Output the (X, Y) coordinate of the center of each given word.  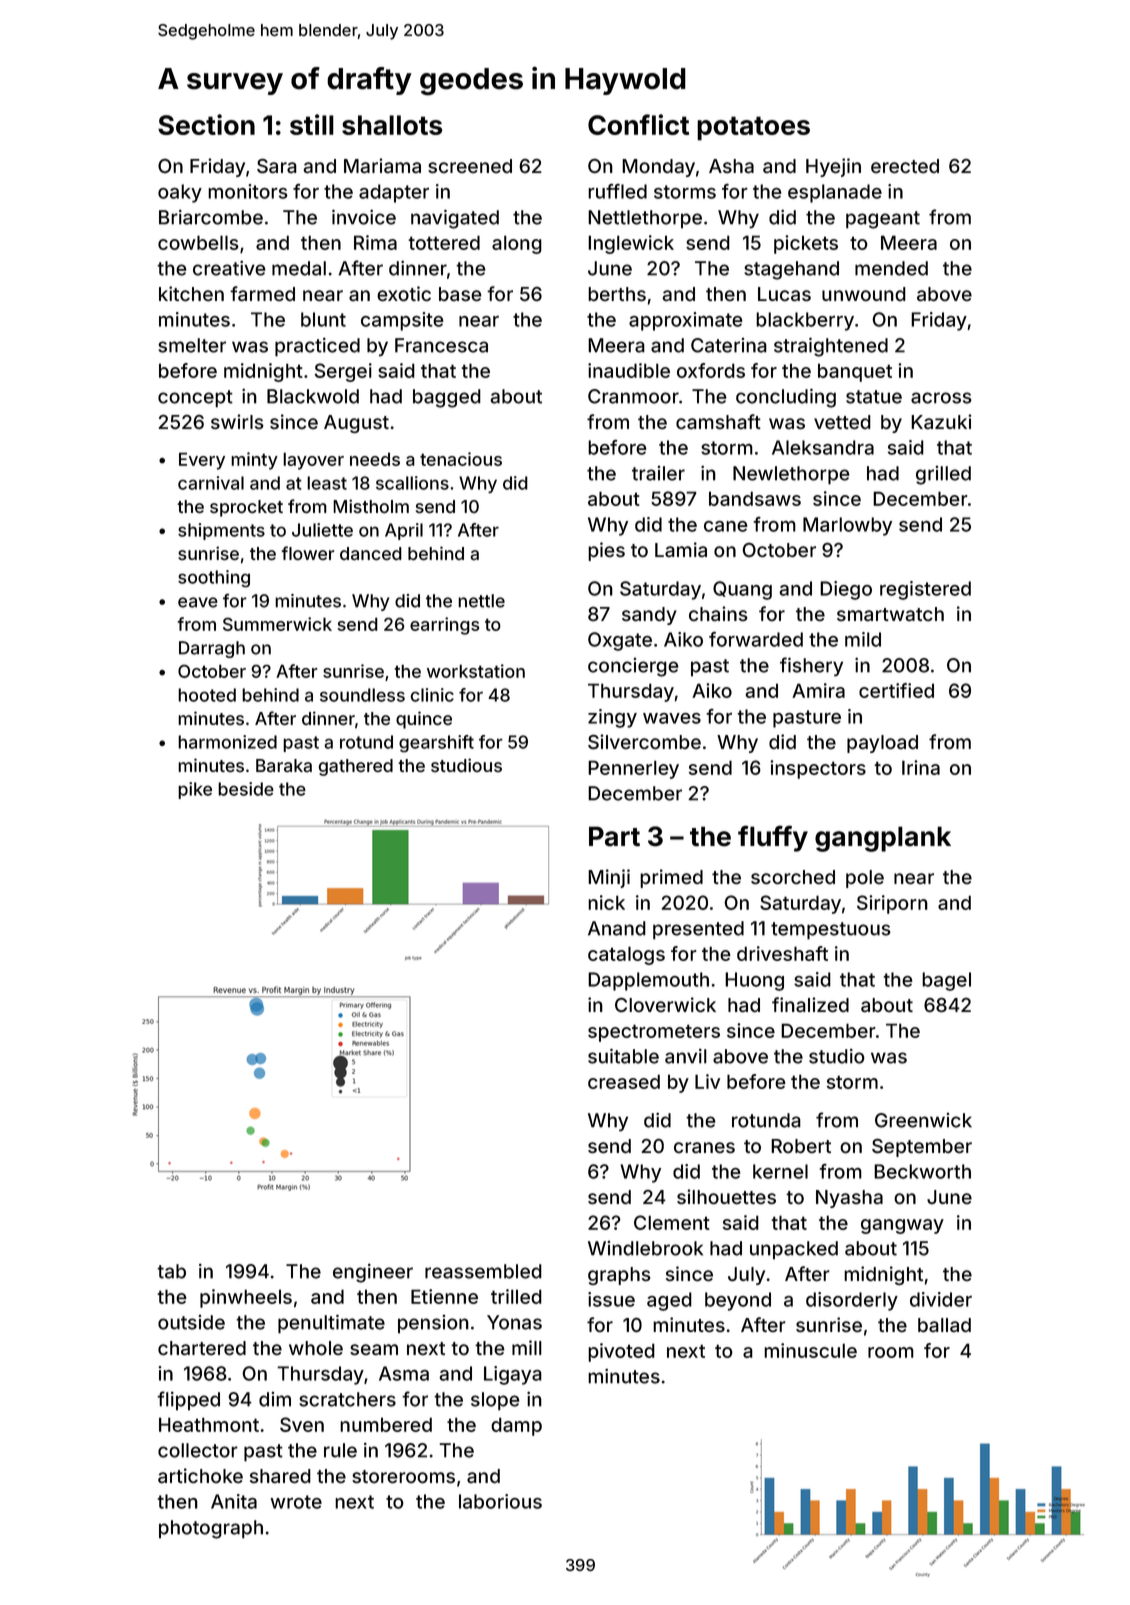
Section (206, 124)
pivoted (621, 1352)
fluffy (773, 838)
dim (275, 1399)
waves (672, 718)
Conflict (638, 124)
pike (195, 790)
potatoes (753, 128)
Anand (617, 928)
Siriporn (892, 904)
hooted (207, 695)
